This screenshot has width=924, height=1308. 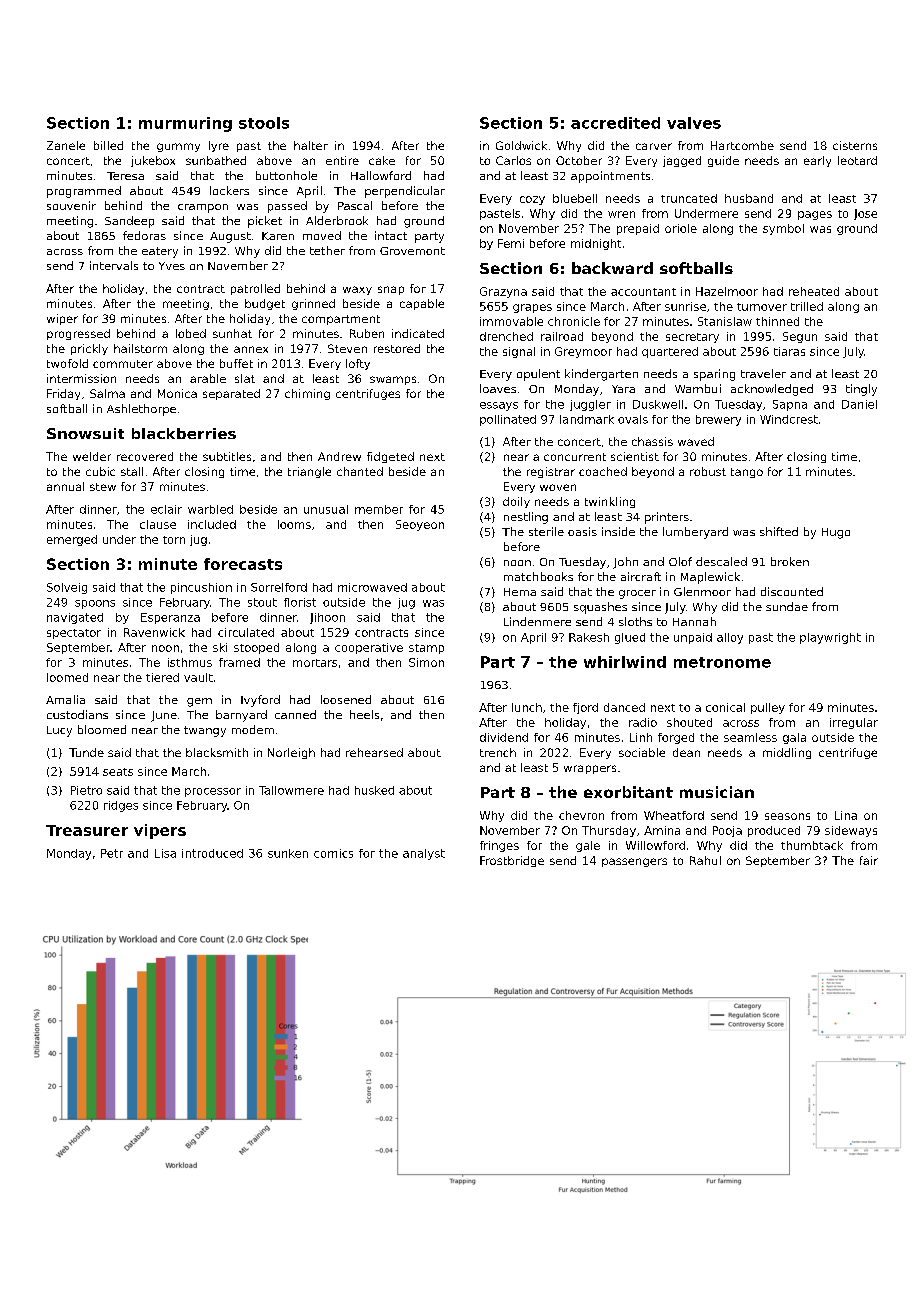 I want to click on secretary, so click(x=692, y=338).
